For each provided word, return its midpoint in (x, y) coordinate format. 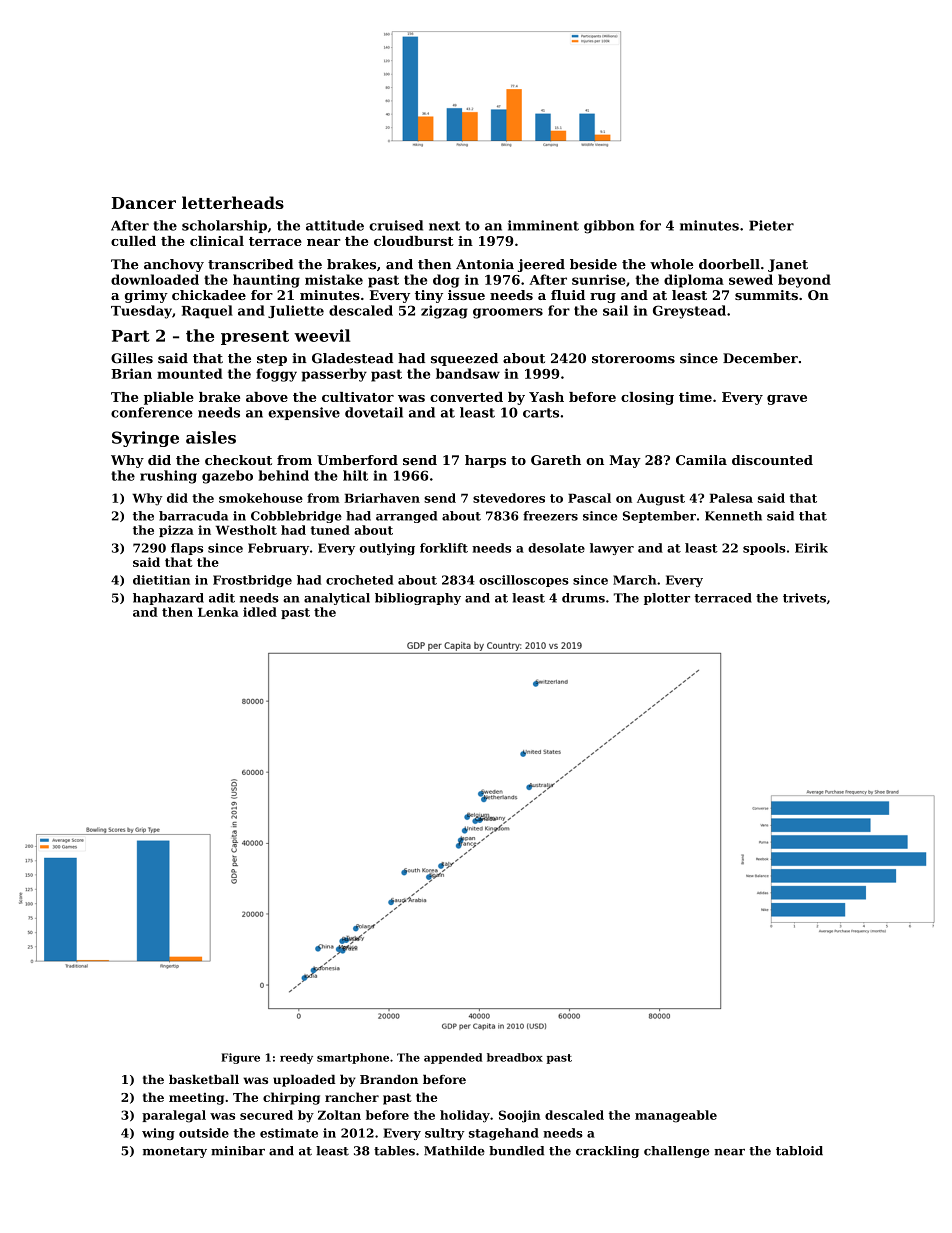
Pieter (771, 225)
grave (787, 400)
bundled (516, 1151)
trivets (804, 598)
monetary (175, 1152)
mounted (190, 373)
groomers (508, 313)
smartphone (353, 1058)
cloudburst (414, 241)
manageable (676, 1116)
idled (260, 612)
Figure (240, 1058)
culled (133, 241)
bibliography (418, 599)
